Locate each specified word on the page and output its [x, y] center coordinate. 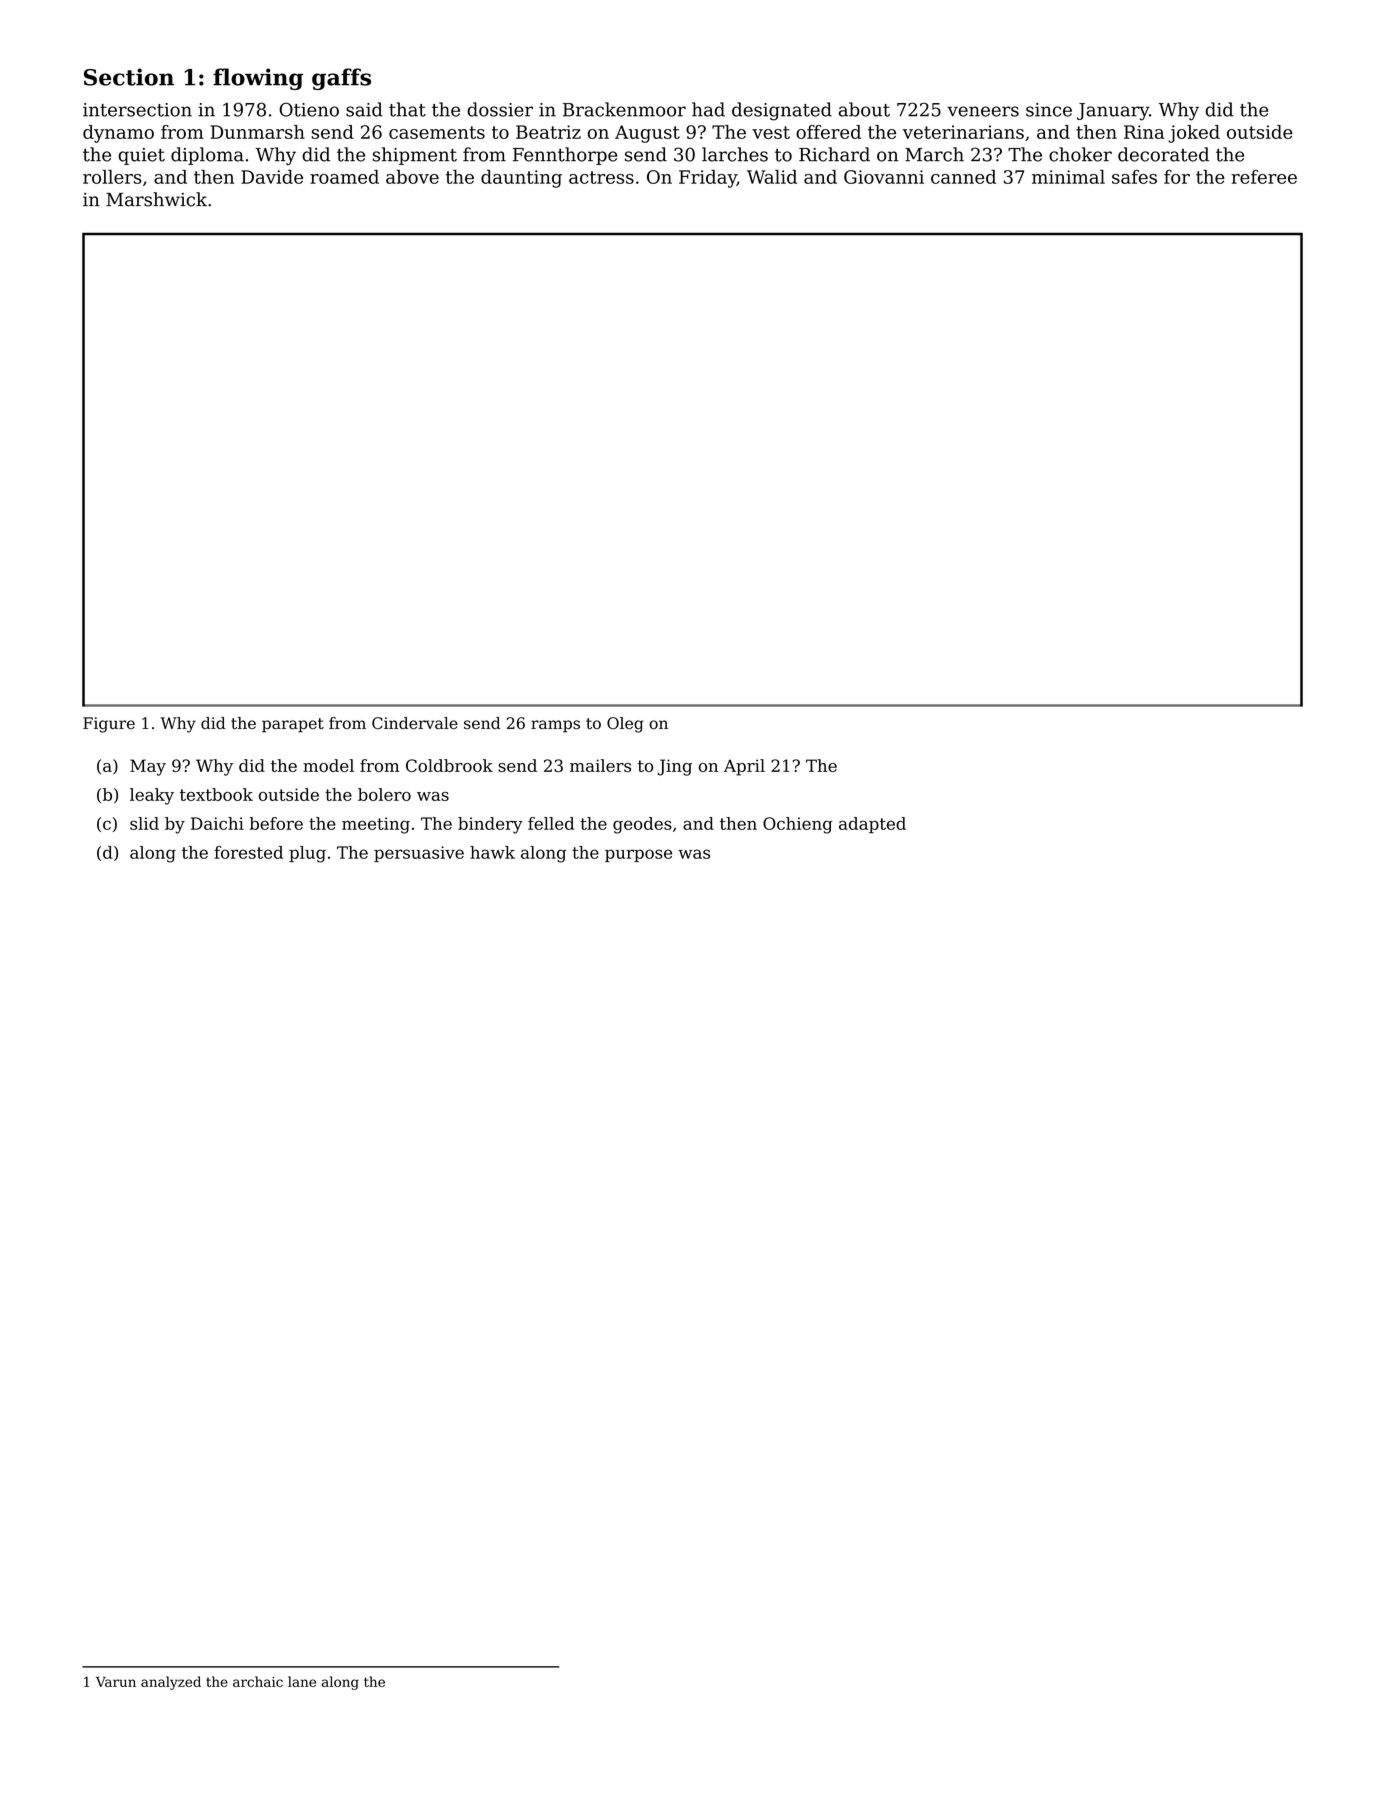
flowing [258, 79]
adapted [872, 825]
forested [248, 852]
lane [302, 1681]
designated [782, 111]
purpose [638, 855]
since [1049, 110]
